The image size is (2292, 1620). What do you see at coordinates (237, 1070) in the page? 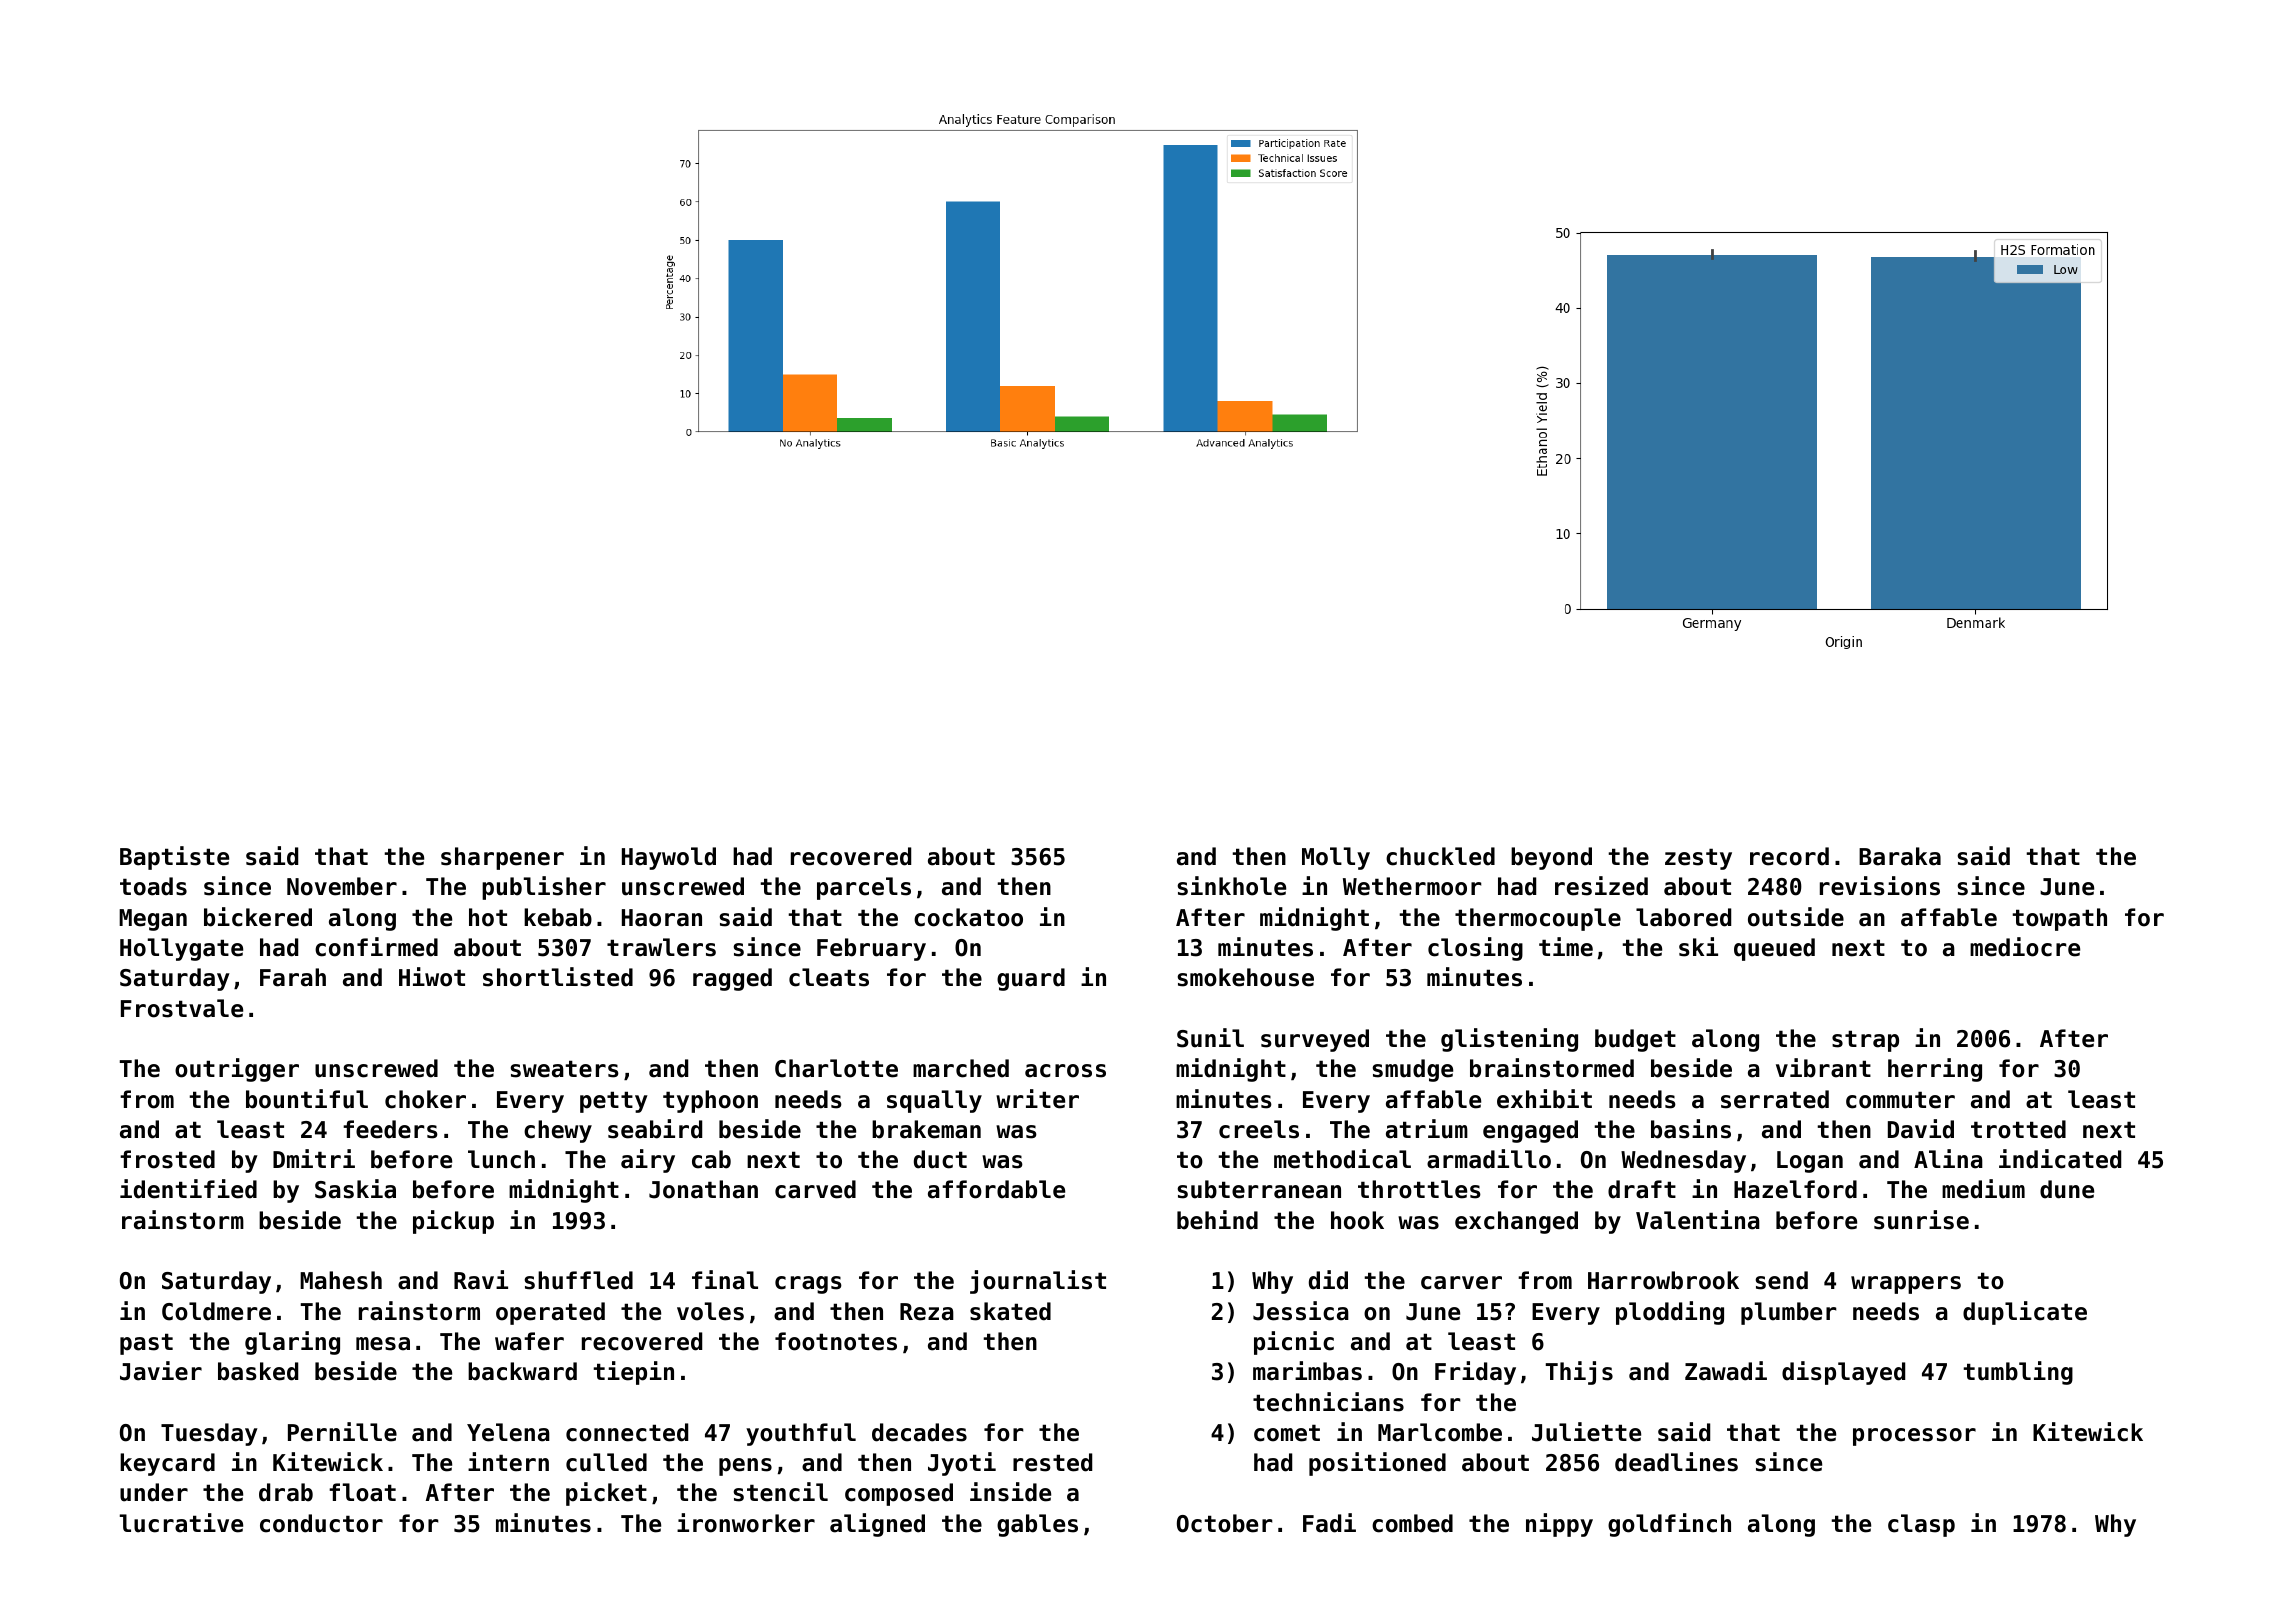
I see `outrigger` at bounding box center [237, 1070].
